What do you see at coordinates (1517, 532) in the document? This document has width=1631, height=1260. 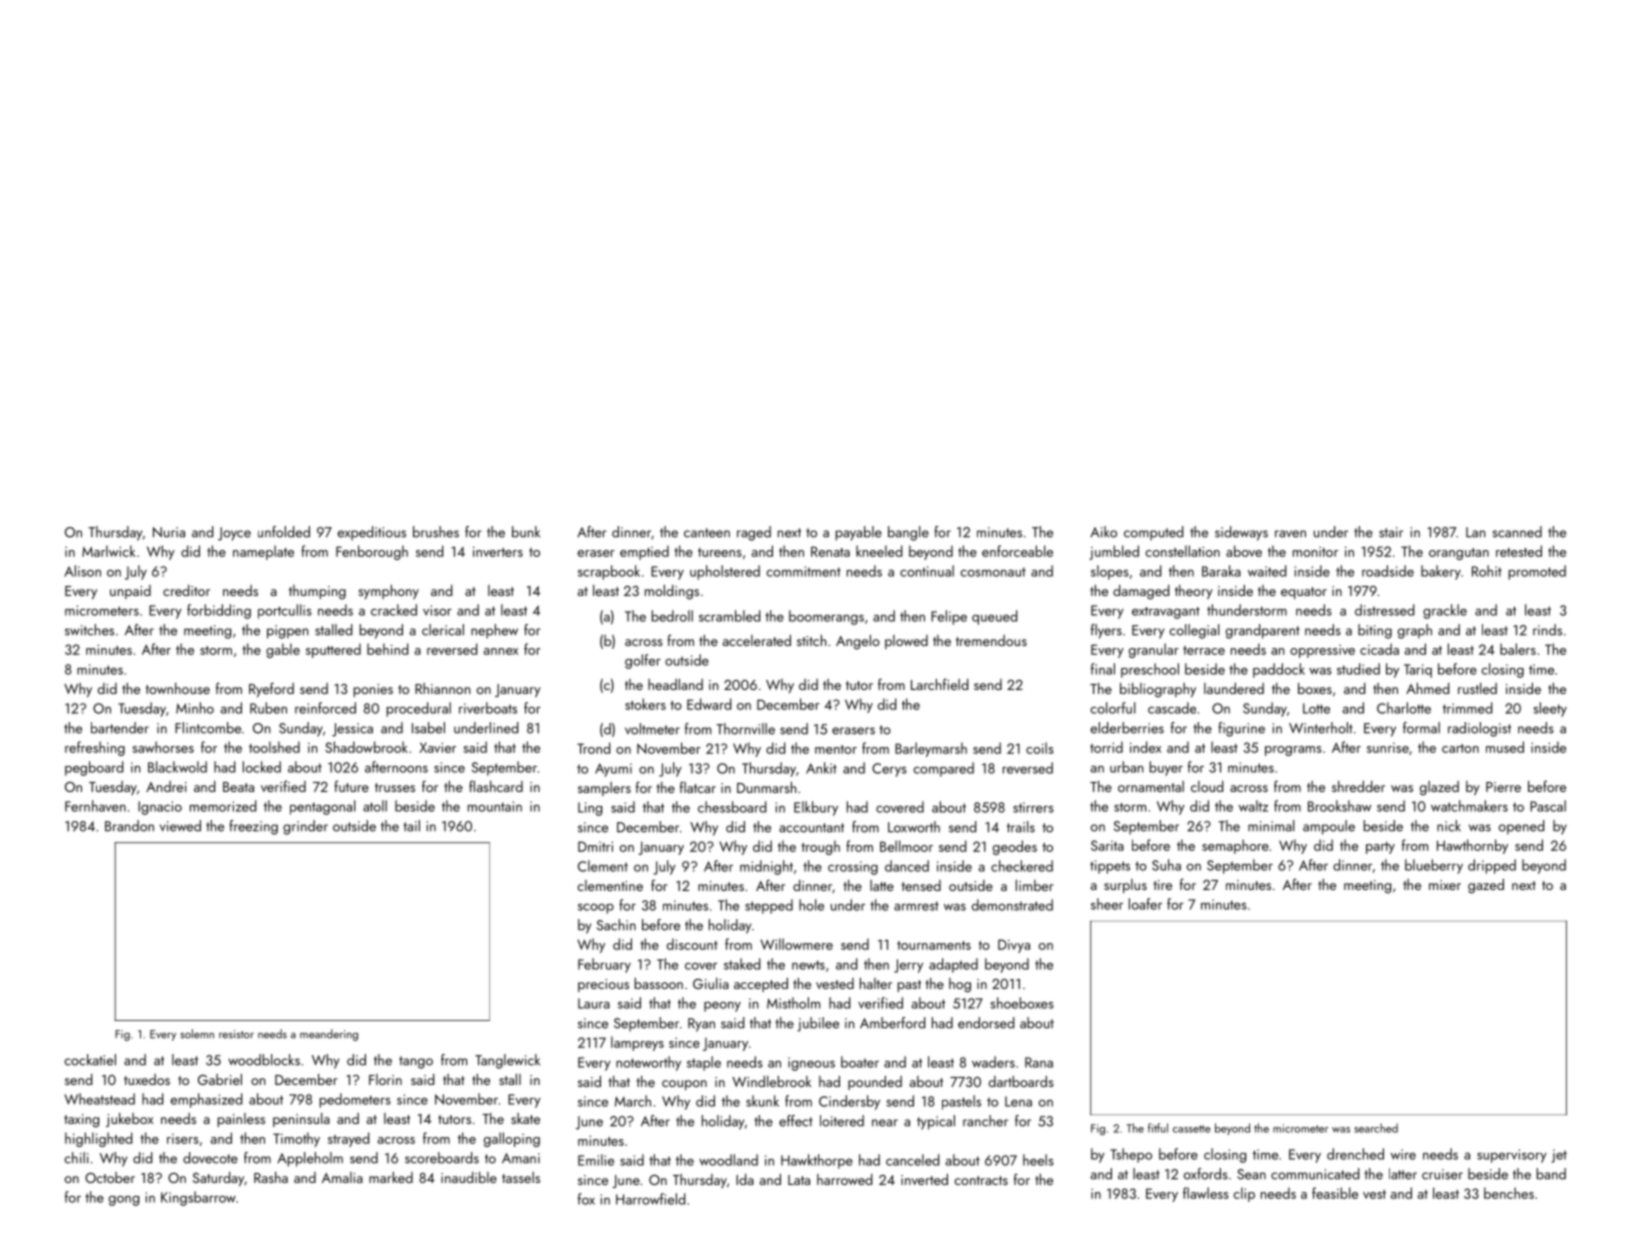 I see `scanned` at bounding box center [1517, 532].
